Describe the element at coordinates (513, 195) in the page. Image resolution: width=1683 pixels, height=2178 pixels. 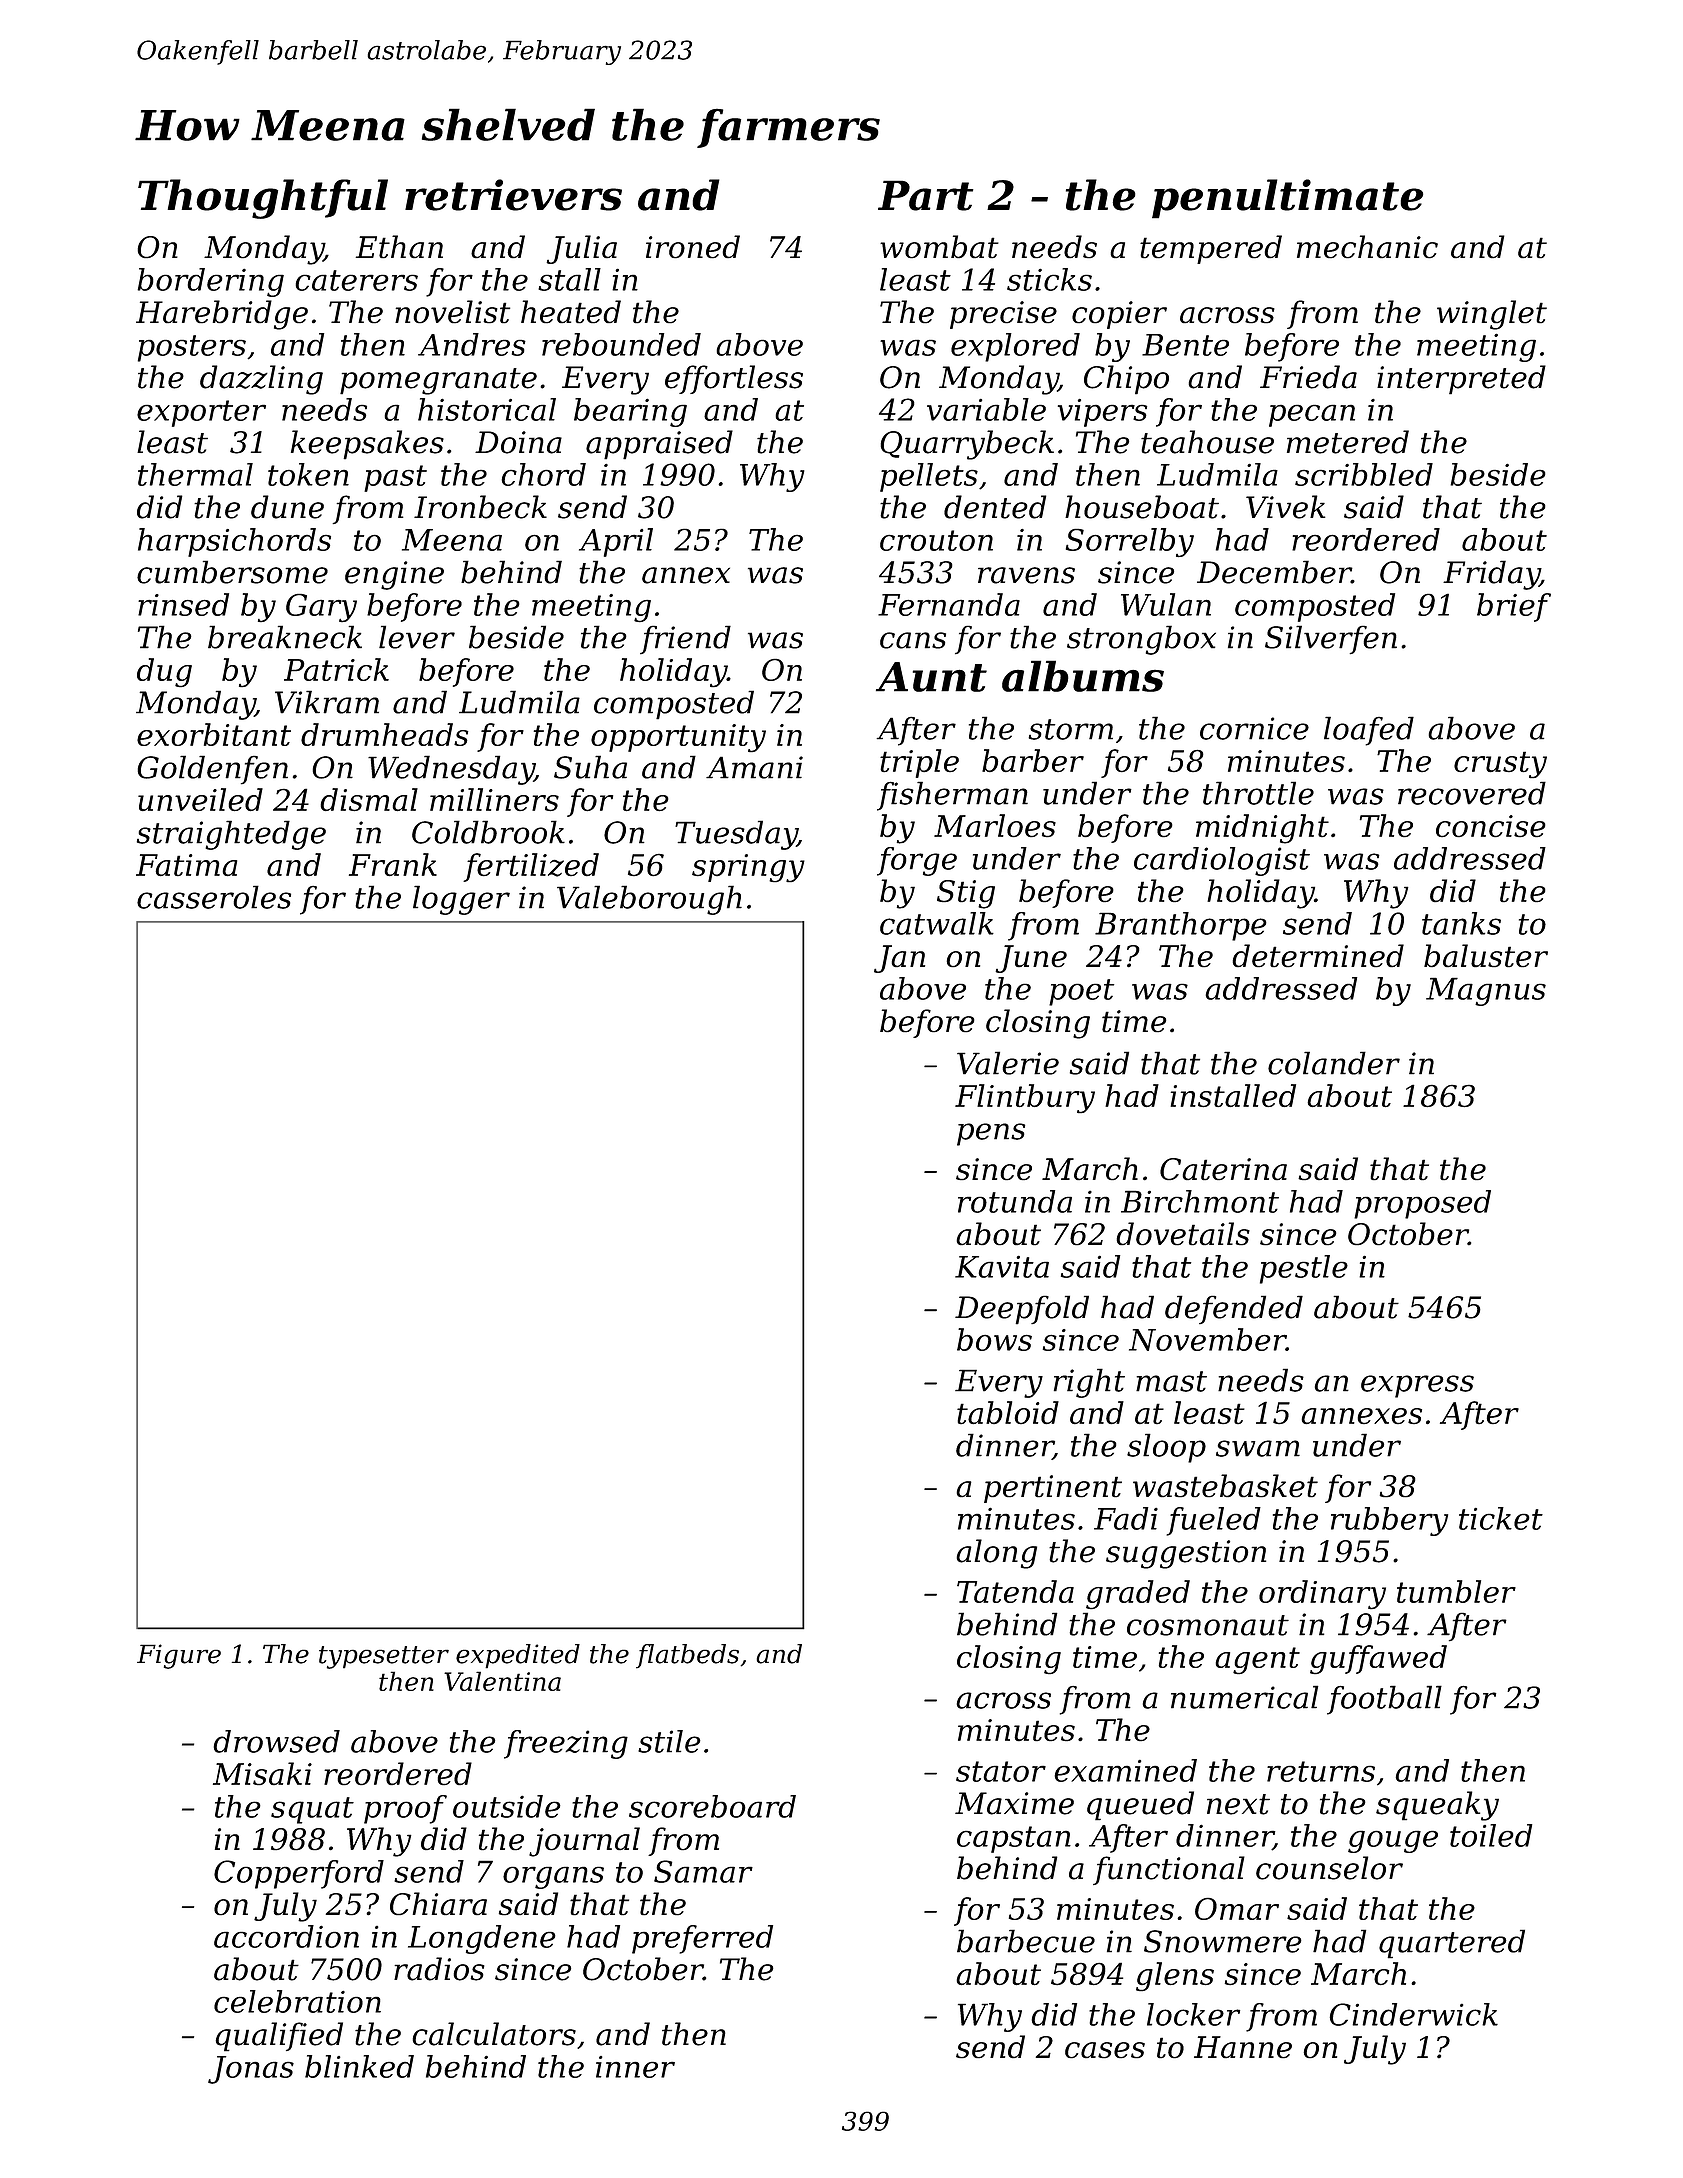
I see `retrievers` at that location.
